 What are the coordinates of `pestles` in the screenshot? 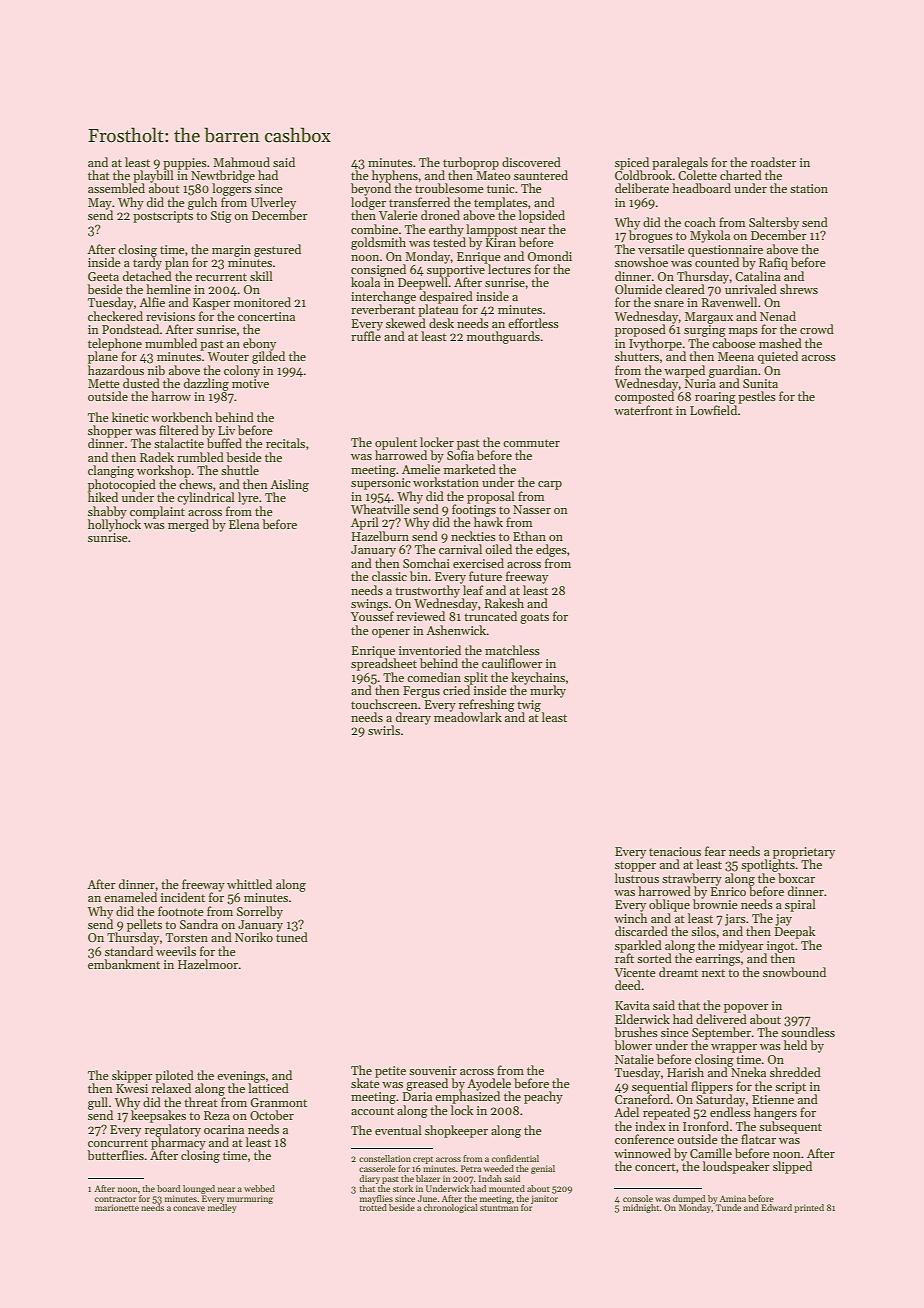 It's located at (757, 397).
